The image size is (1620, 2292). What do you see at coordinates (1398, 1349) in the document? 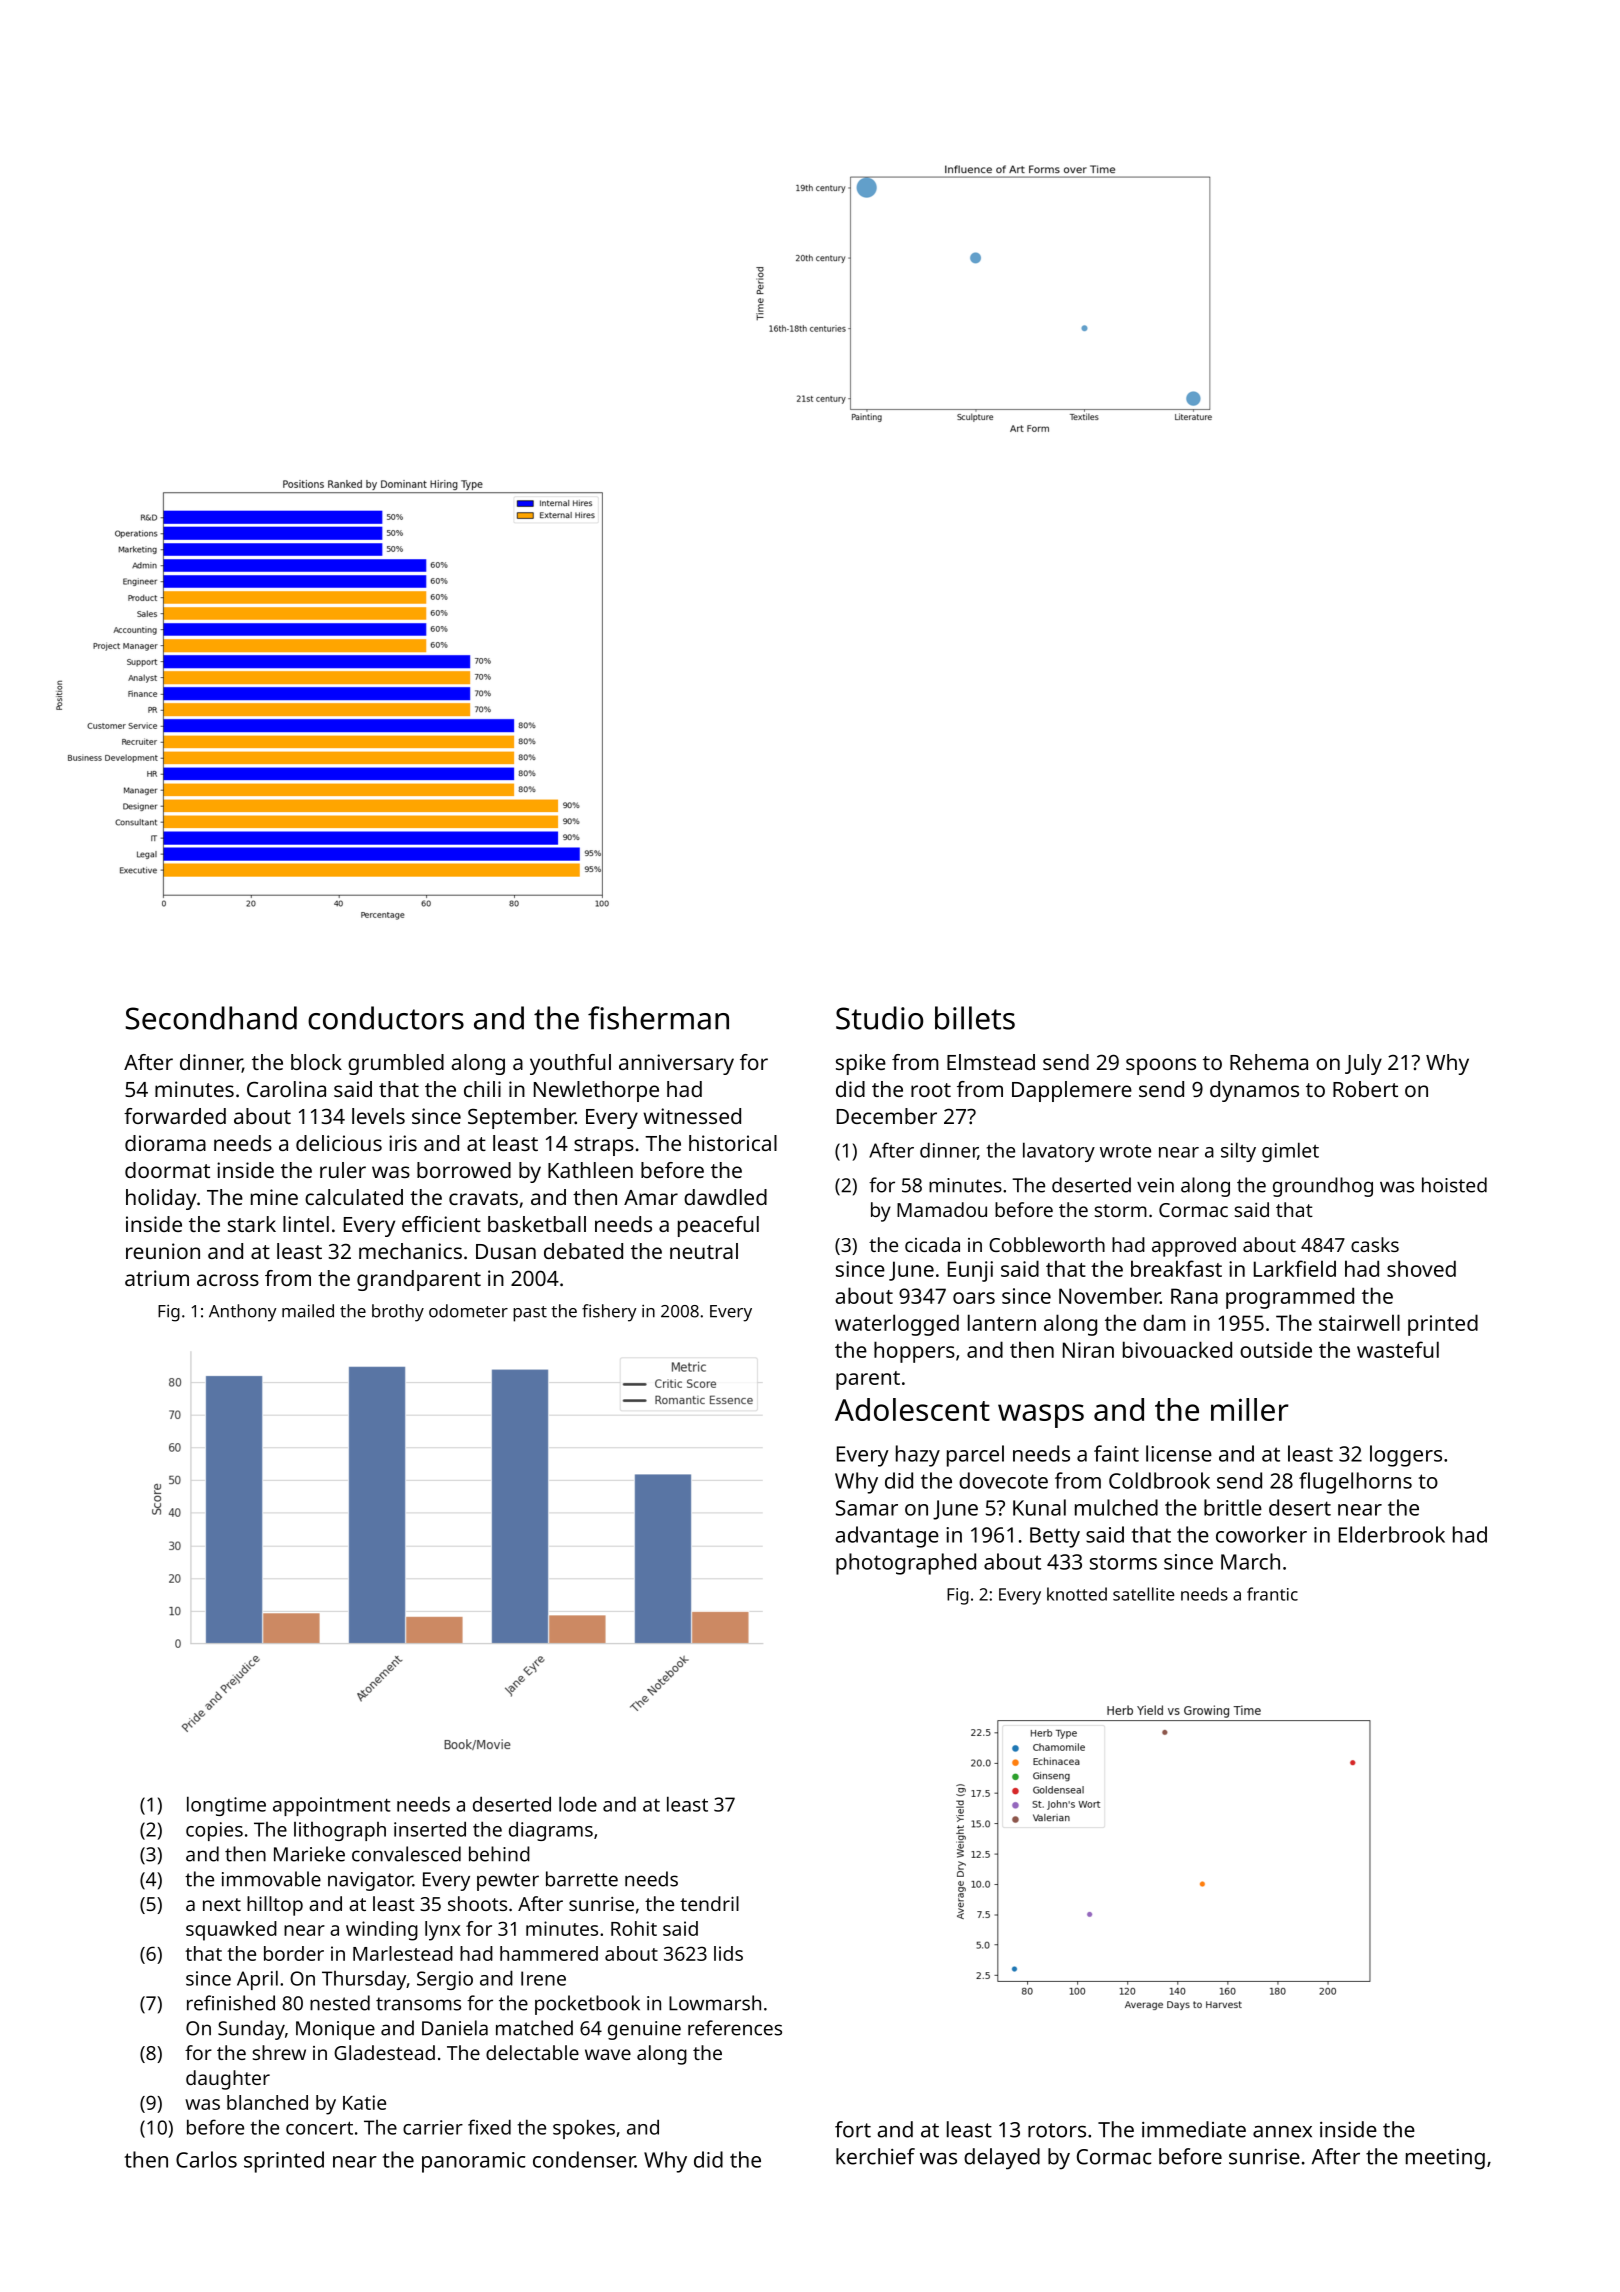
I see `wasteful` at bounding box center [1398, 1349].
